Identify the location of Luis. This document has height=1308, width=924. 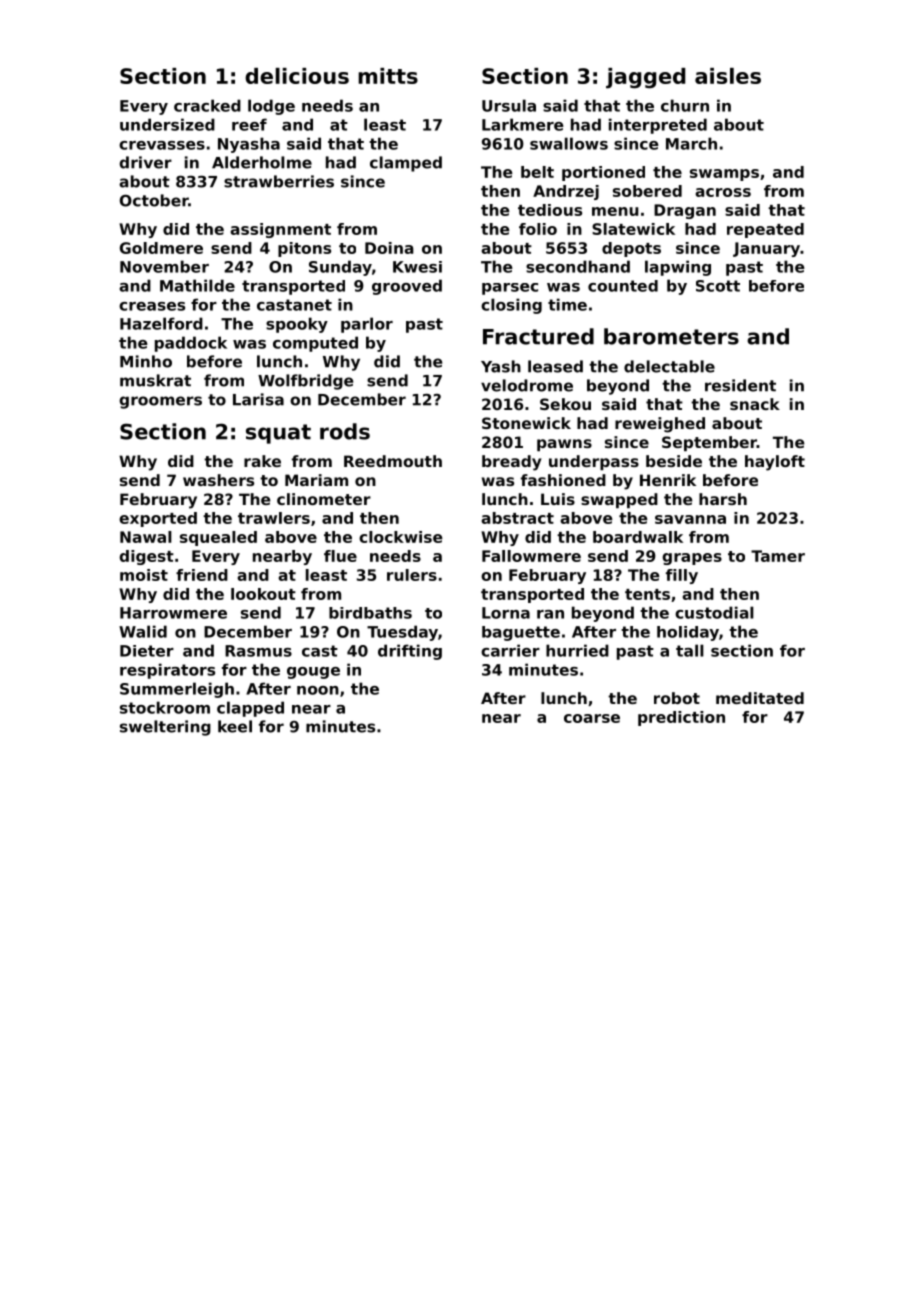
(558, 499).
